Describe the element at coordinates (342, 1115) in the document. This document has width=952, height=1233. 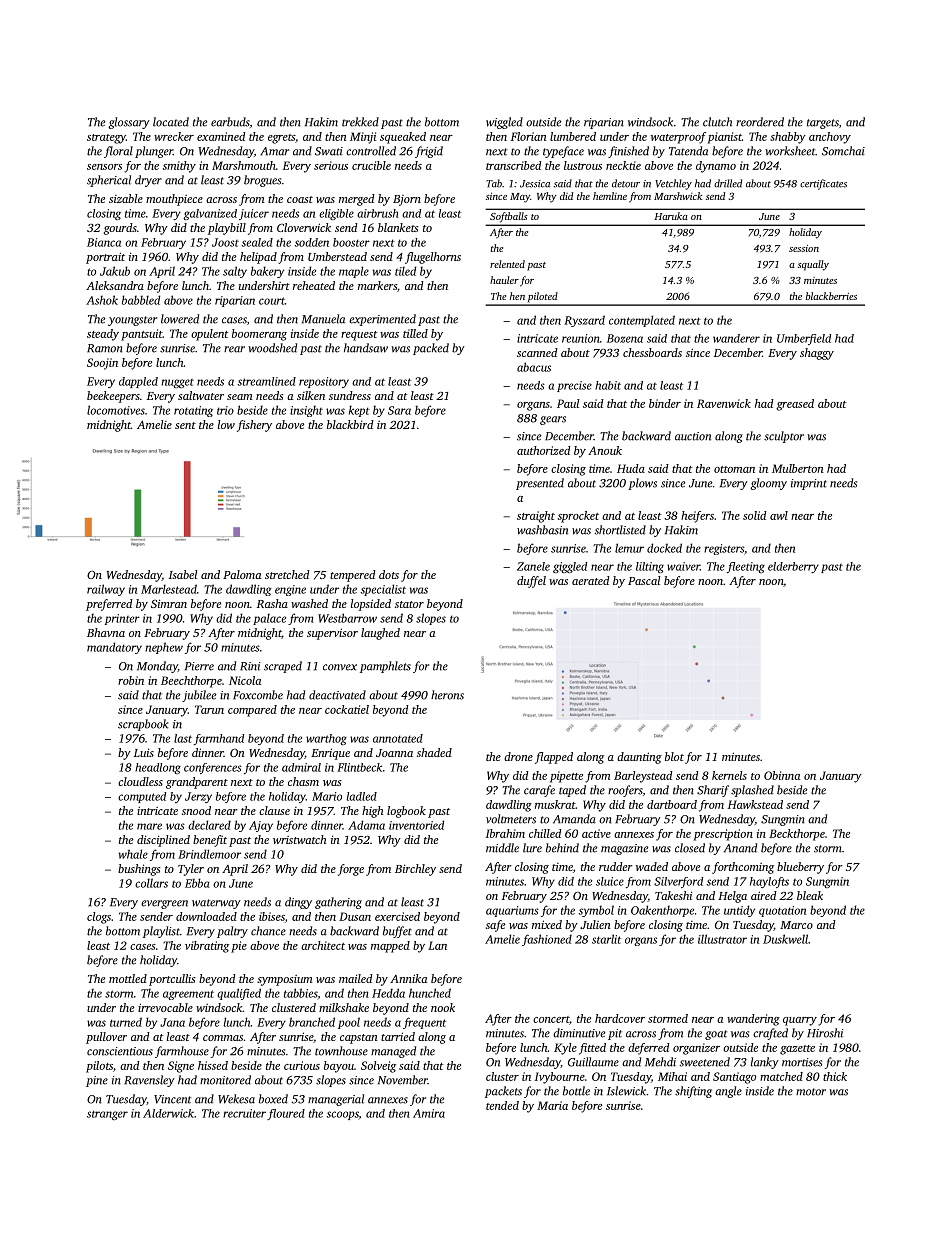
I see `scoops` at that location.
